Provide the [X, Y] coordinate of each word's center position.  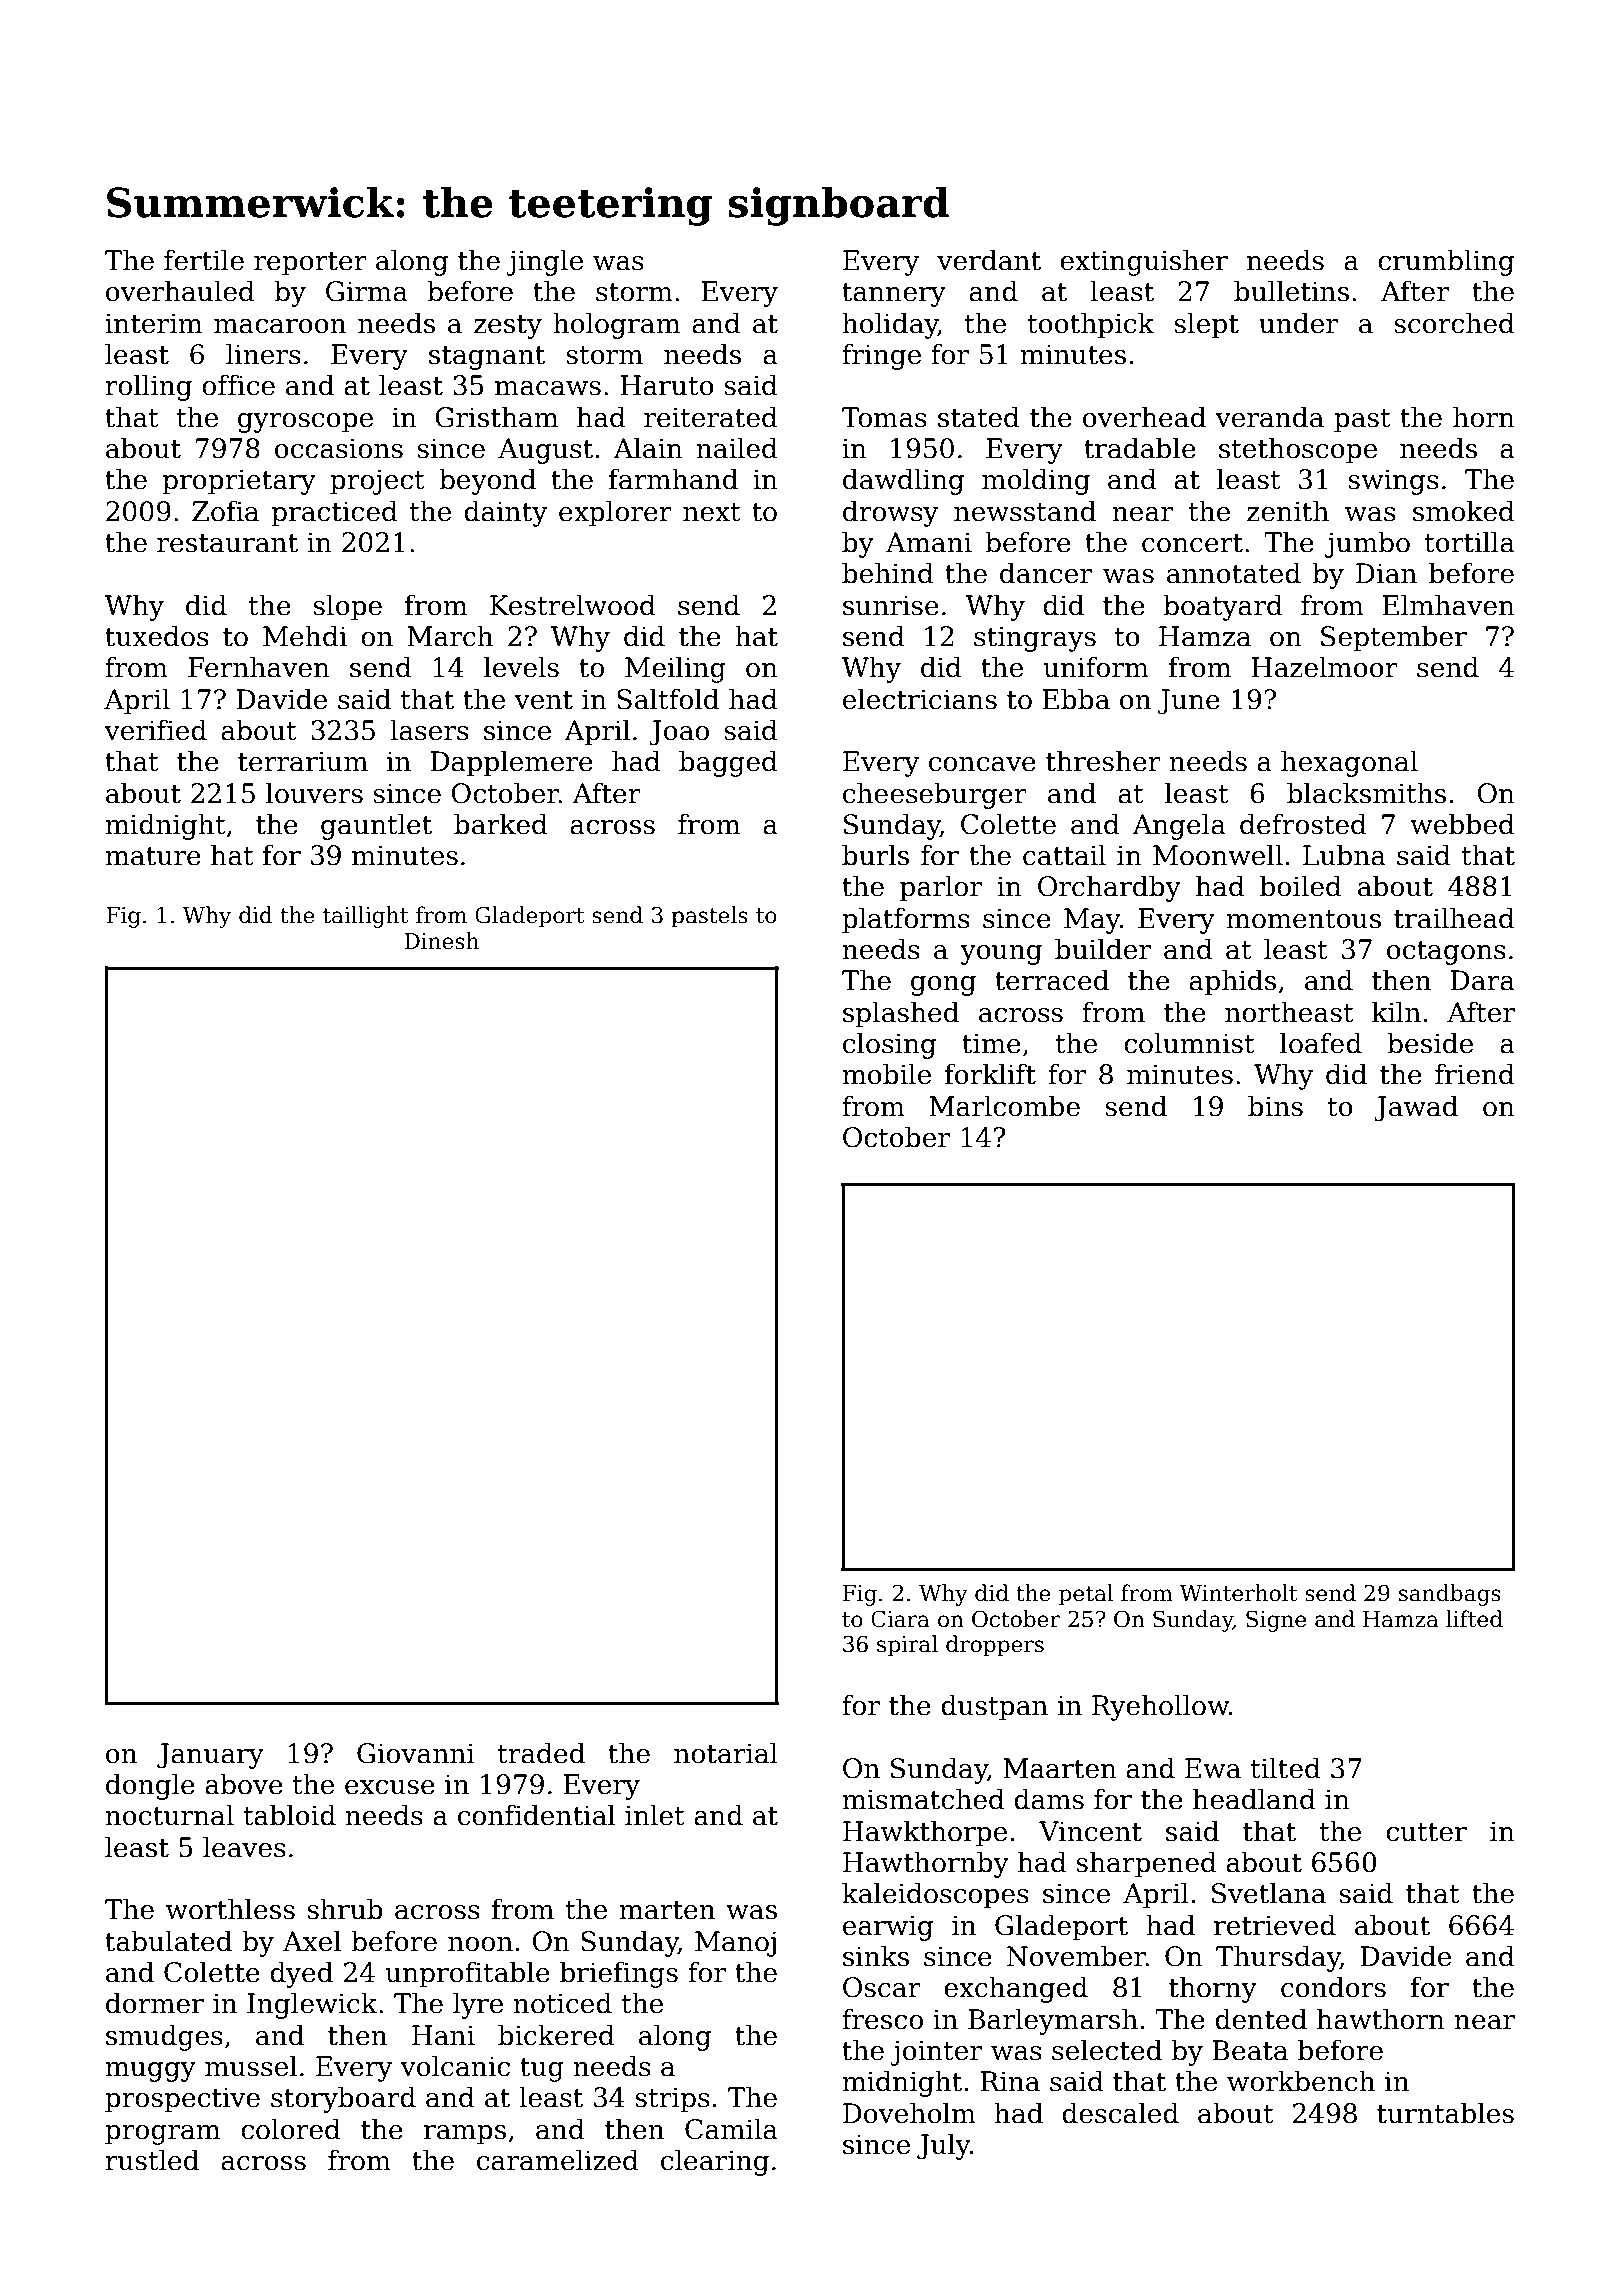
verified [155, 730]
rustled [152, 2160]
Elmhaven [1448, 605]
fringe [881, 356]
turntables [1445, 2113]
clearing [715, 2162]
